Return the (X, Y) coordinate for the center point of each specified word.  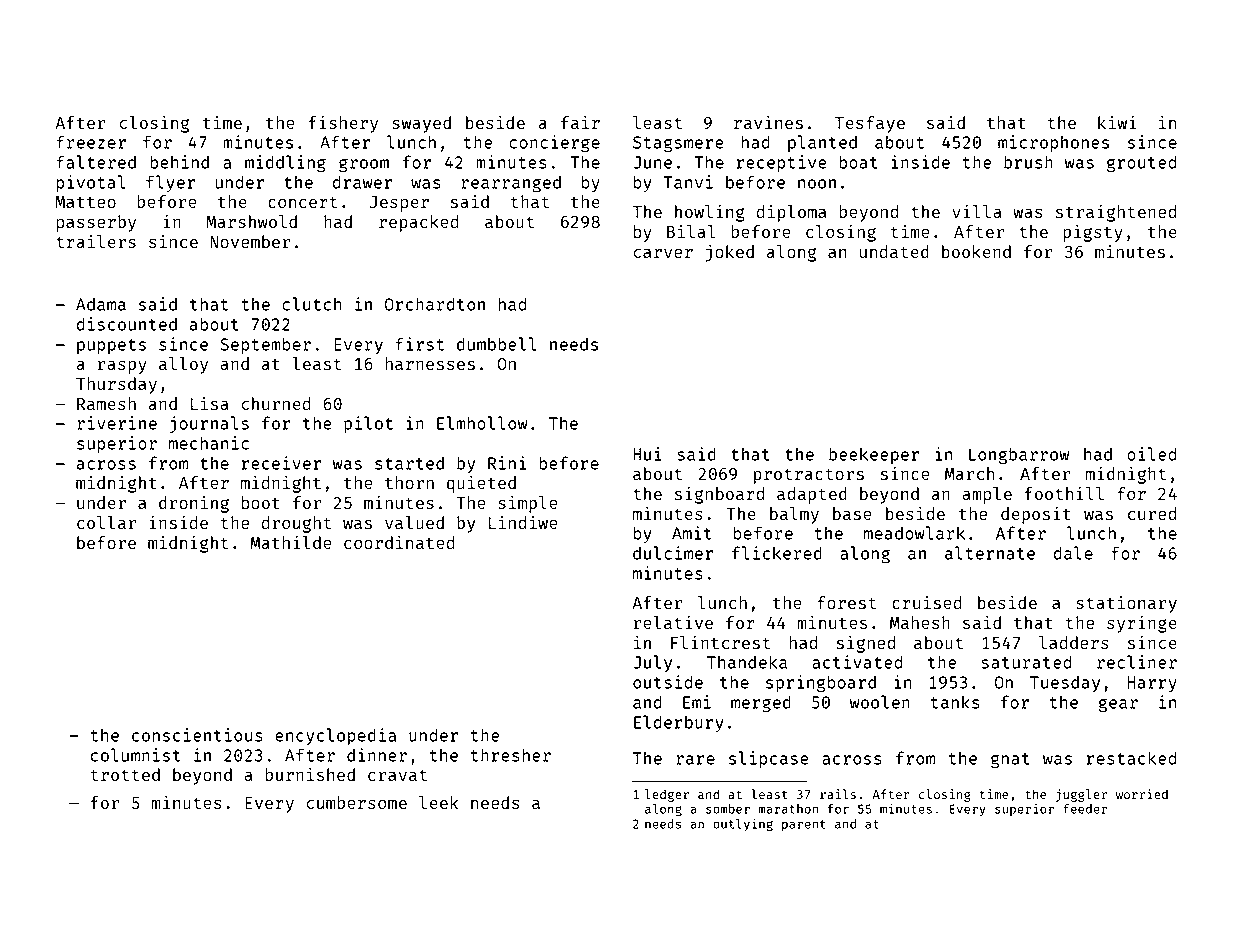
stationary (1126, 604)
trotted (125, 774)
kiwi (1117, 122)
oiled (1151, 454)
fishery (343, 124)
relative (673, 622)
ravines (768, 122)
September (265, 345)
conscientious (197, 735)
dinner (377, 755)
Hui (647, 454)
